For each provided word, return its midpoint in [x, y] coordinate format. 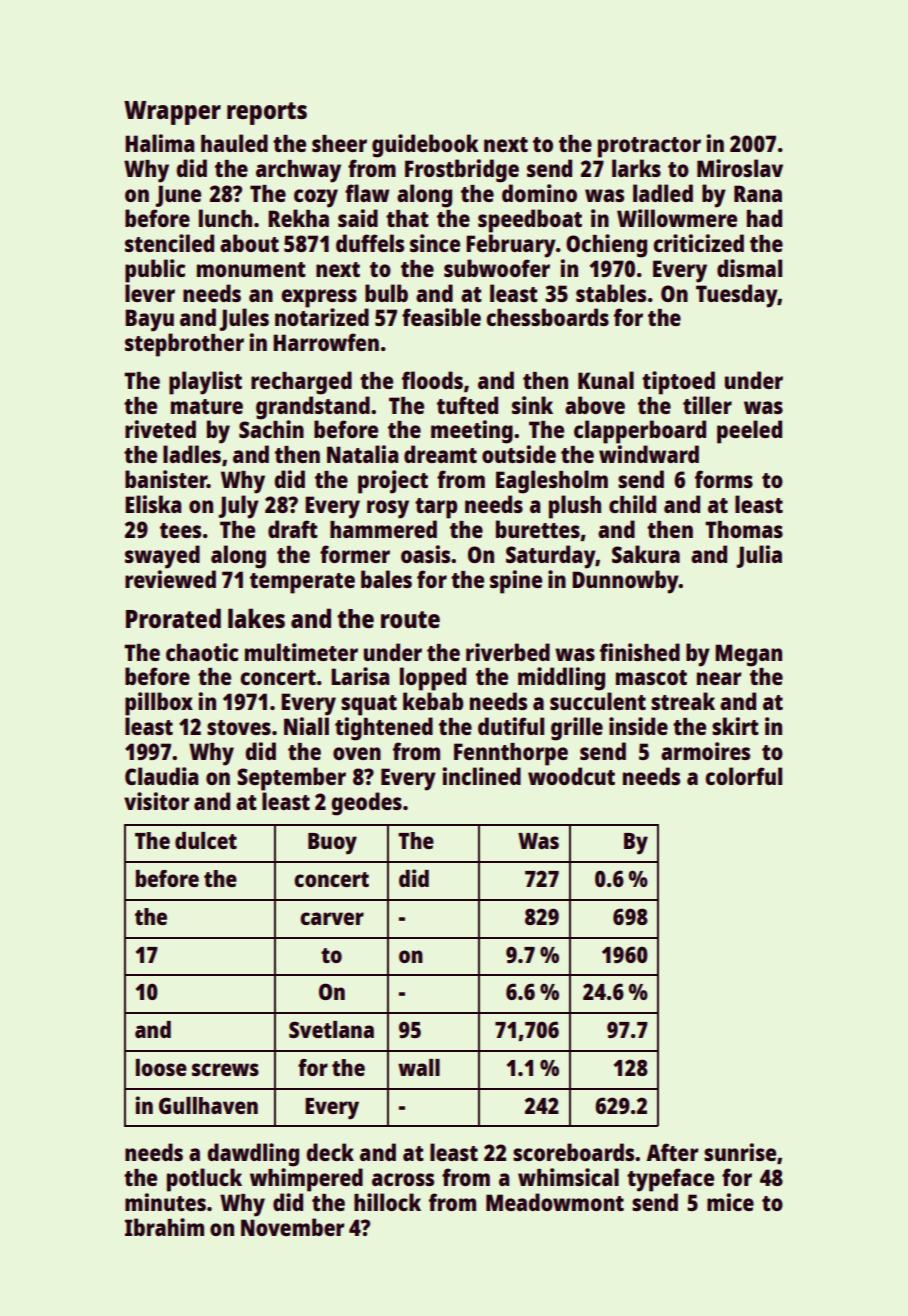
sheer [339, 143]
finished [640, 652]
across [403, 1179]
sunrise [740, 1152]
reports [267, 113]
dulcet [206, 840]
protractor [649, 147]
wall [419, 1067]
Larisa [360, 676]
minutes [165, 1202]
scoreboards [573, 1152]
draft [293, 529]
